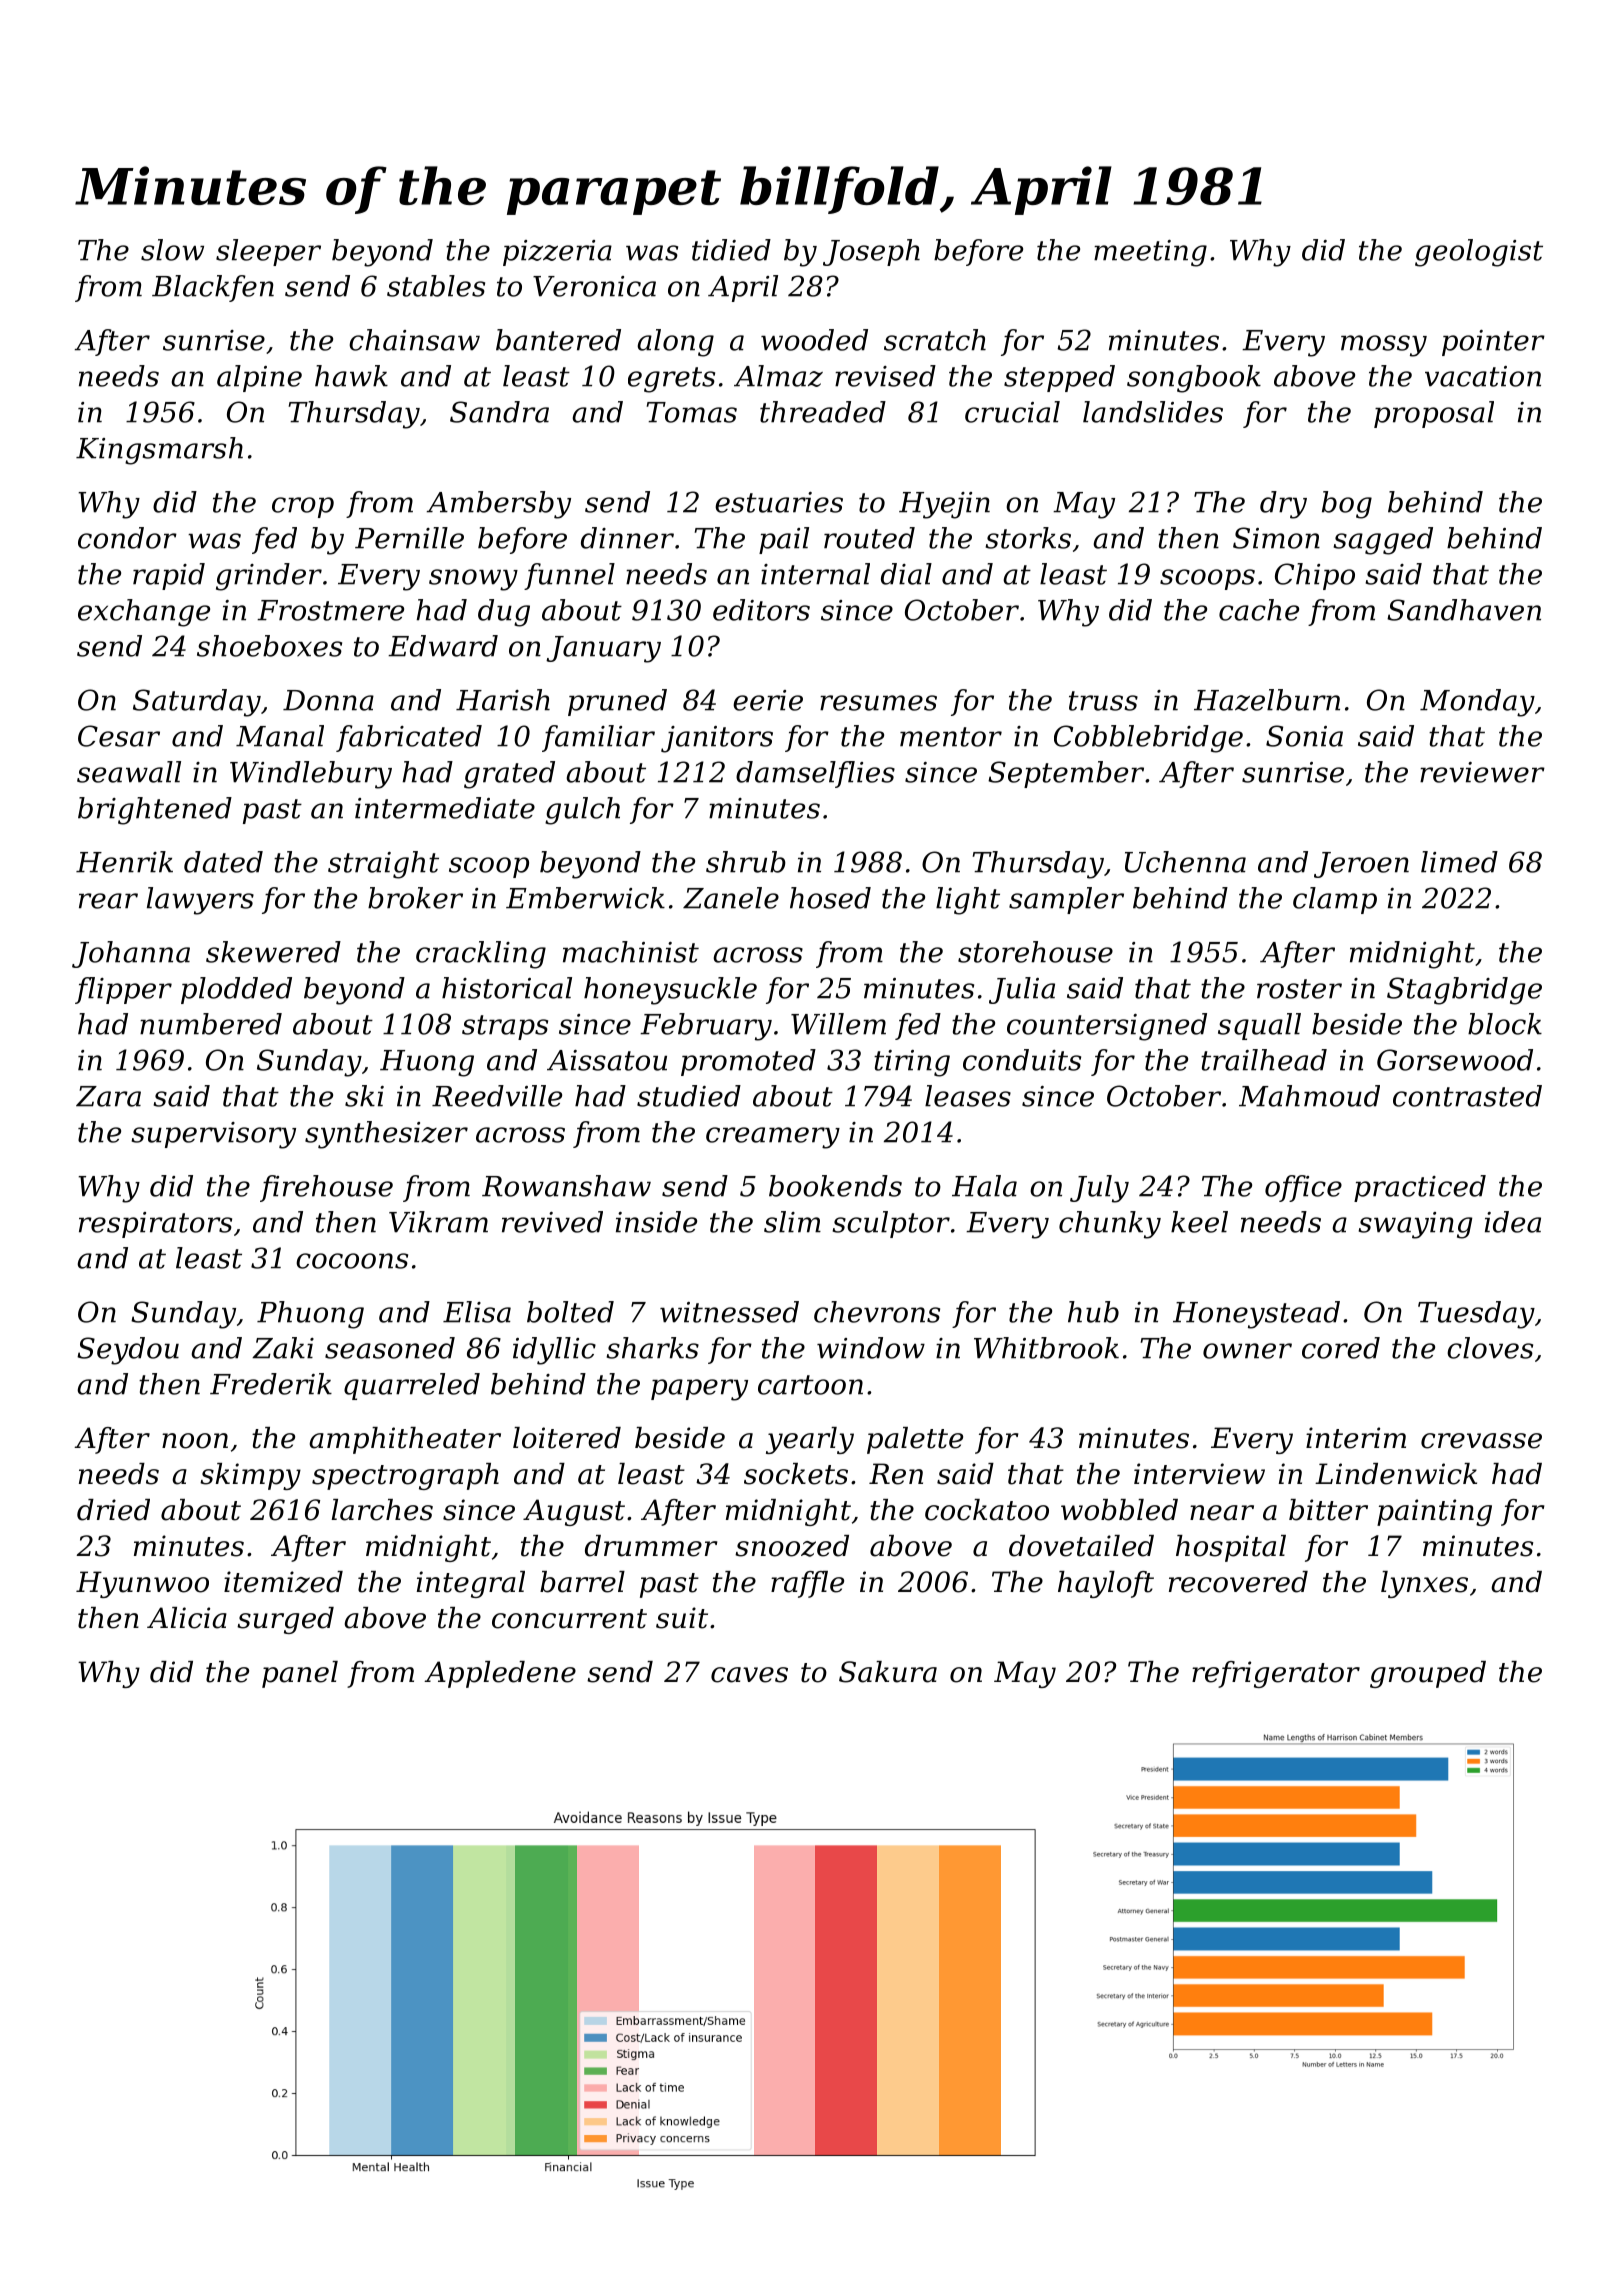 The image size is (1620, 2292). Describe the element at coordinates (1479, 253) in the screenshot. I see `geologist` at that location.
